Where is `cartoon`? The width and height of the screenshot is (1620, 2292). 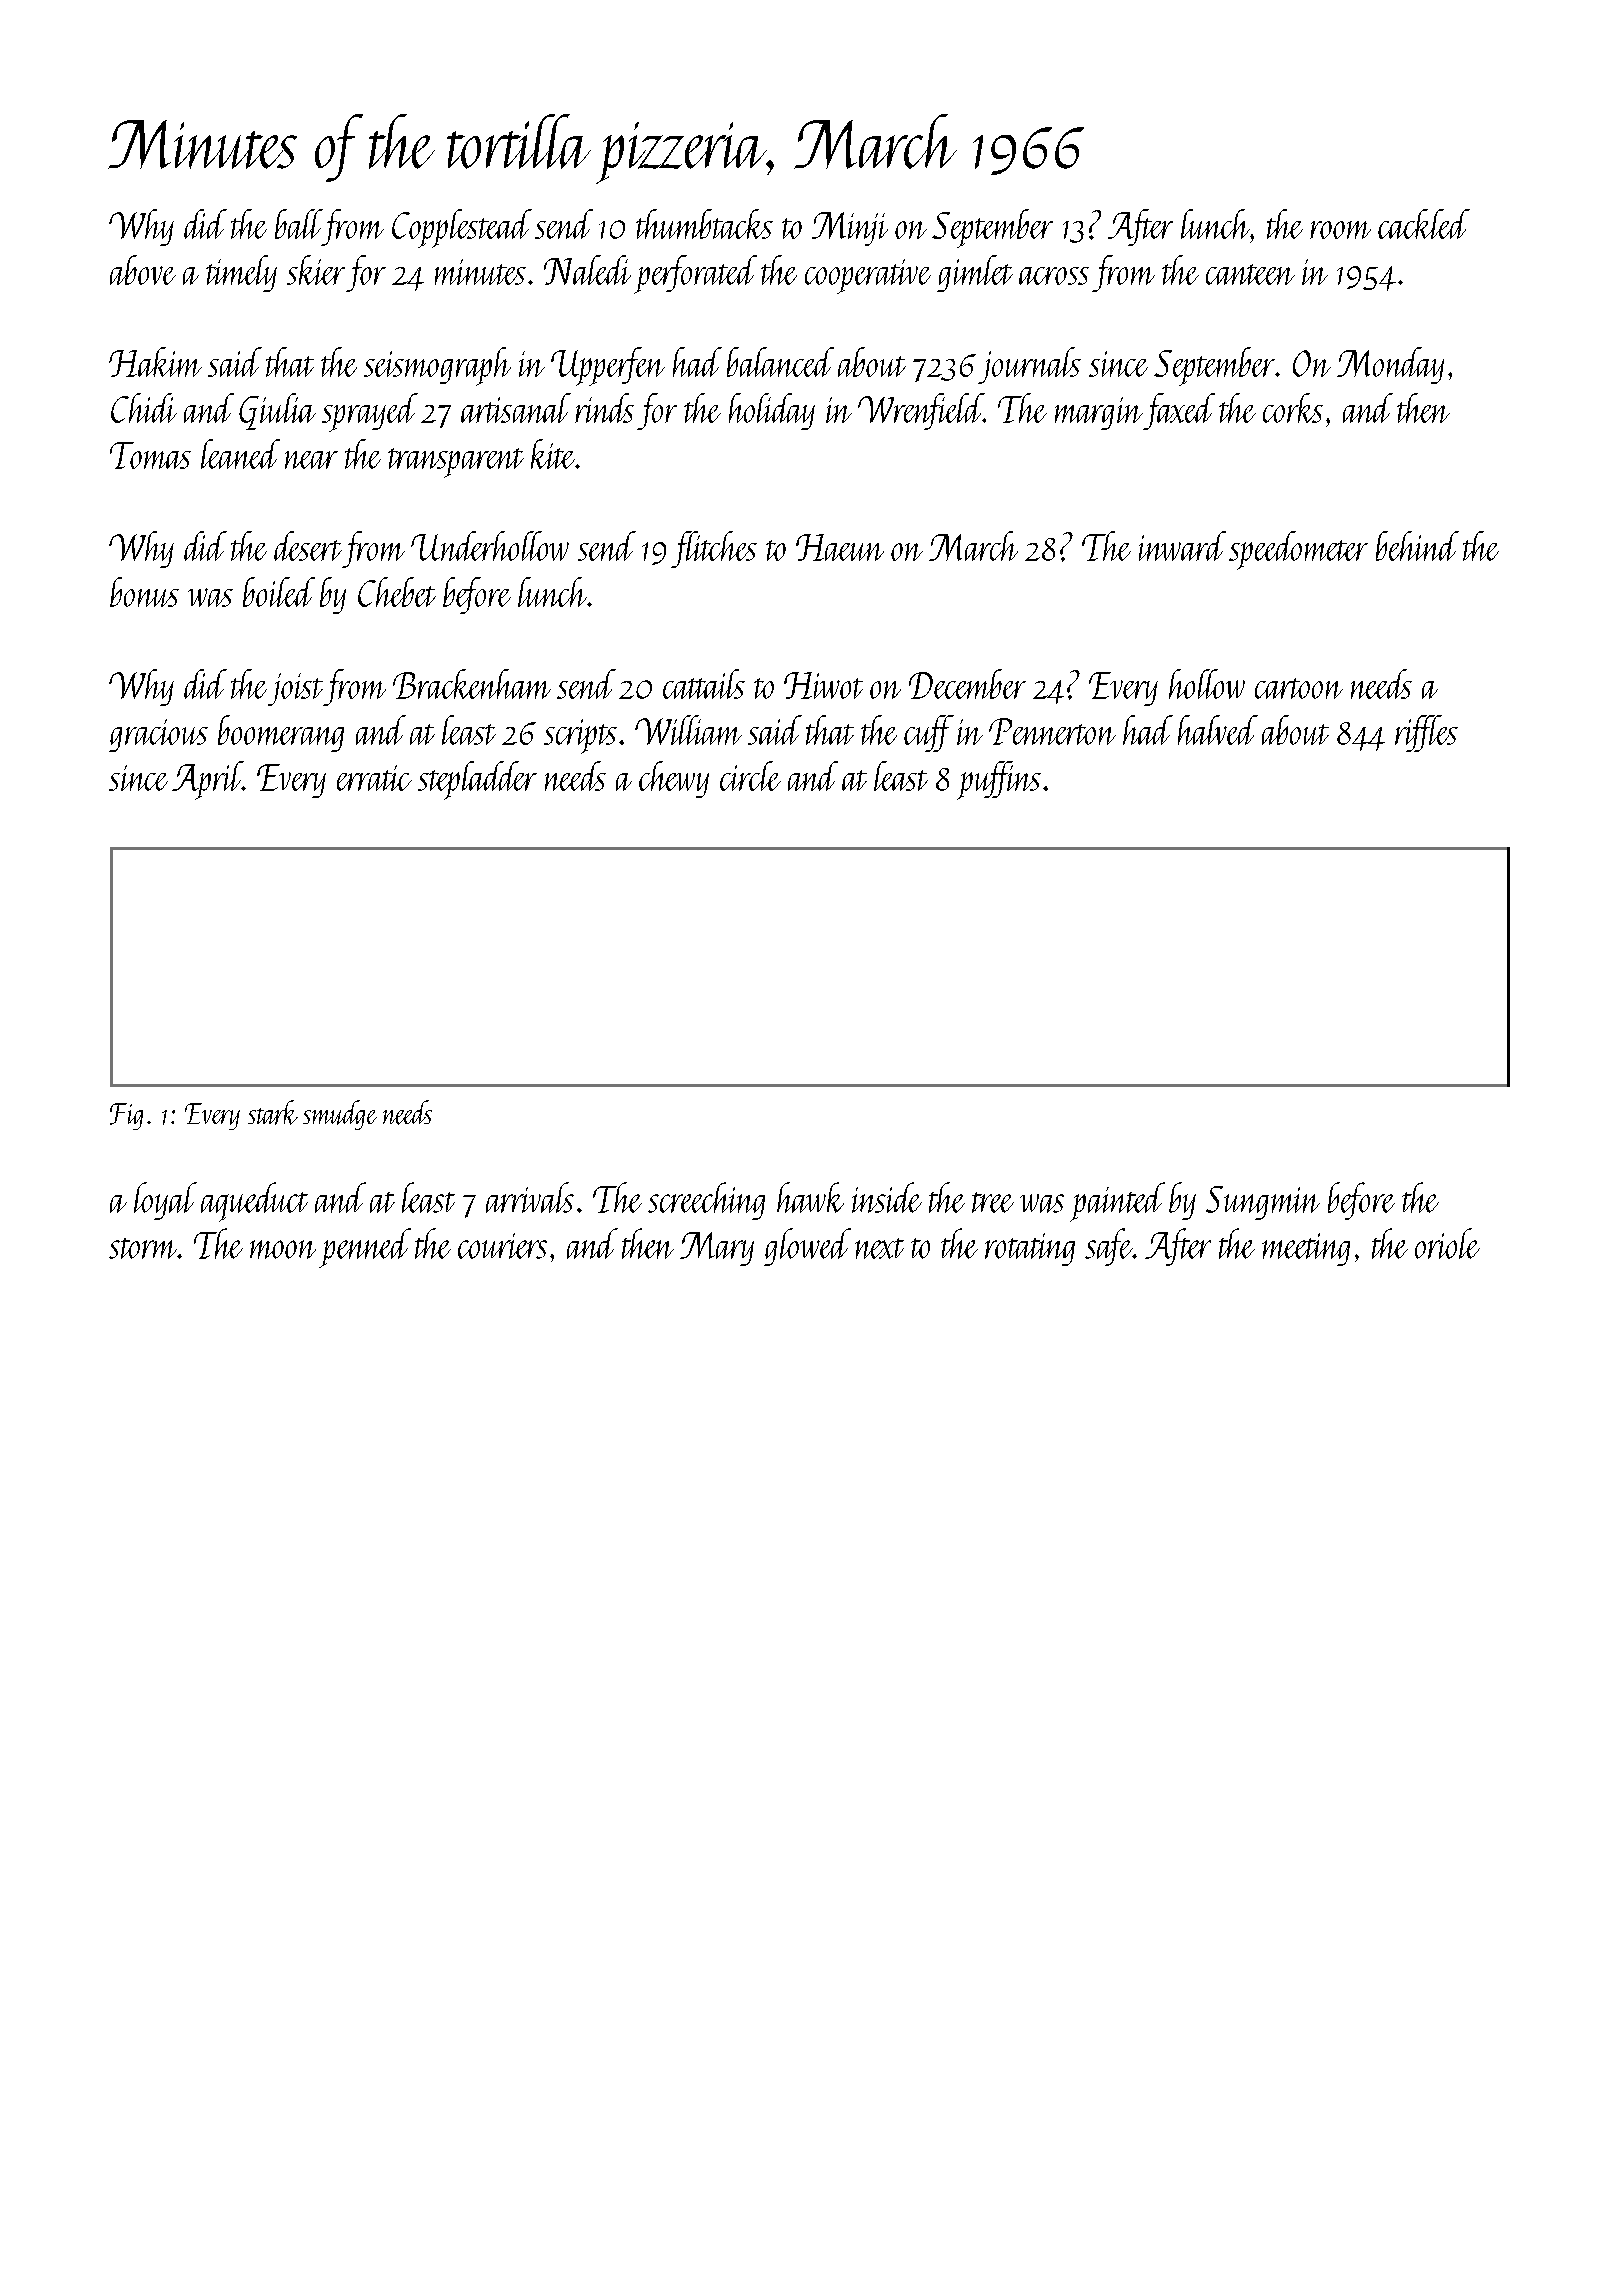 cartoon is located at coordinates (1299, 688).
